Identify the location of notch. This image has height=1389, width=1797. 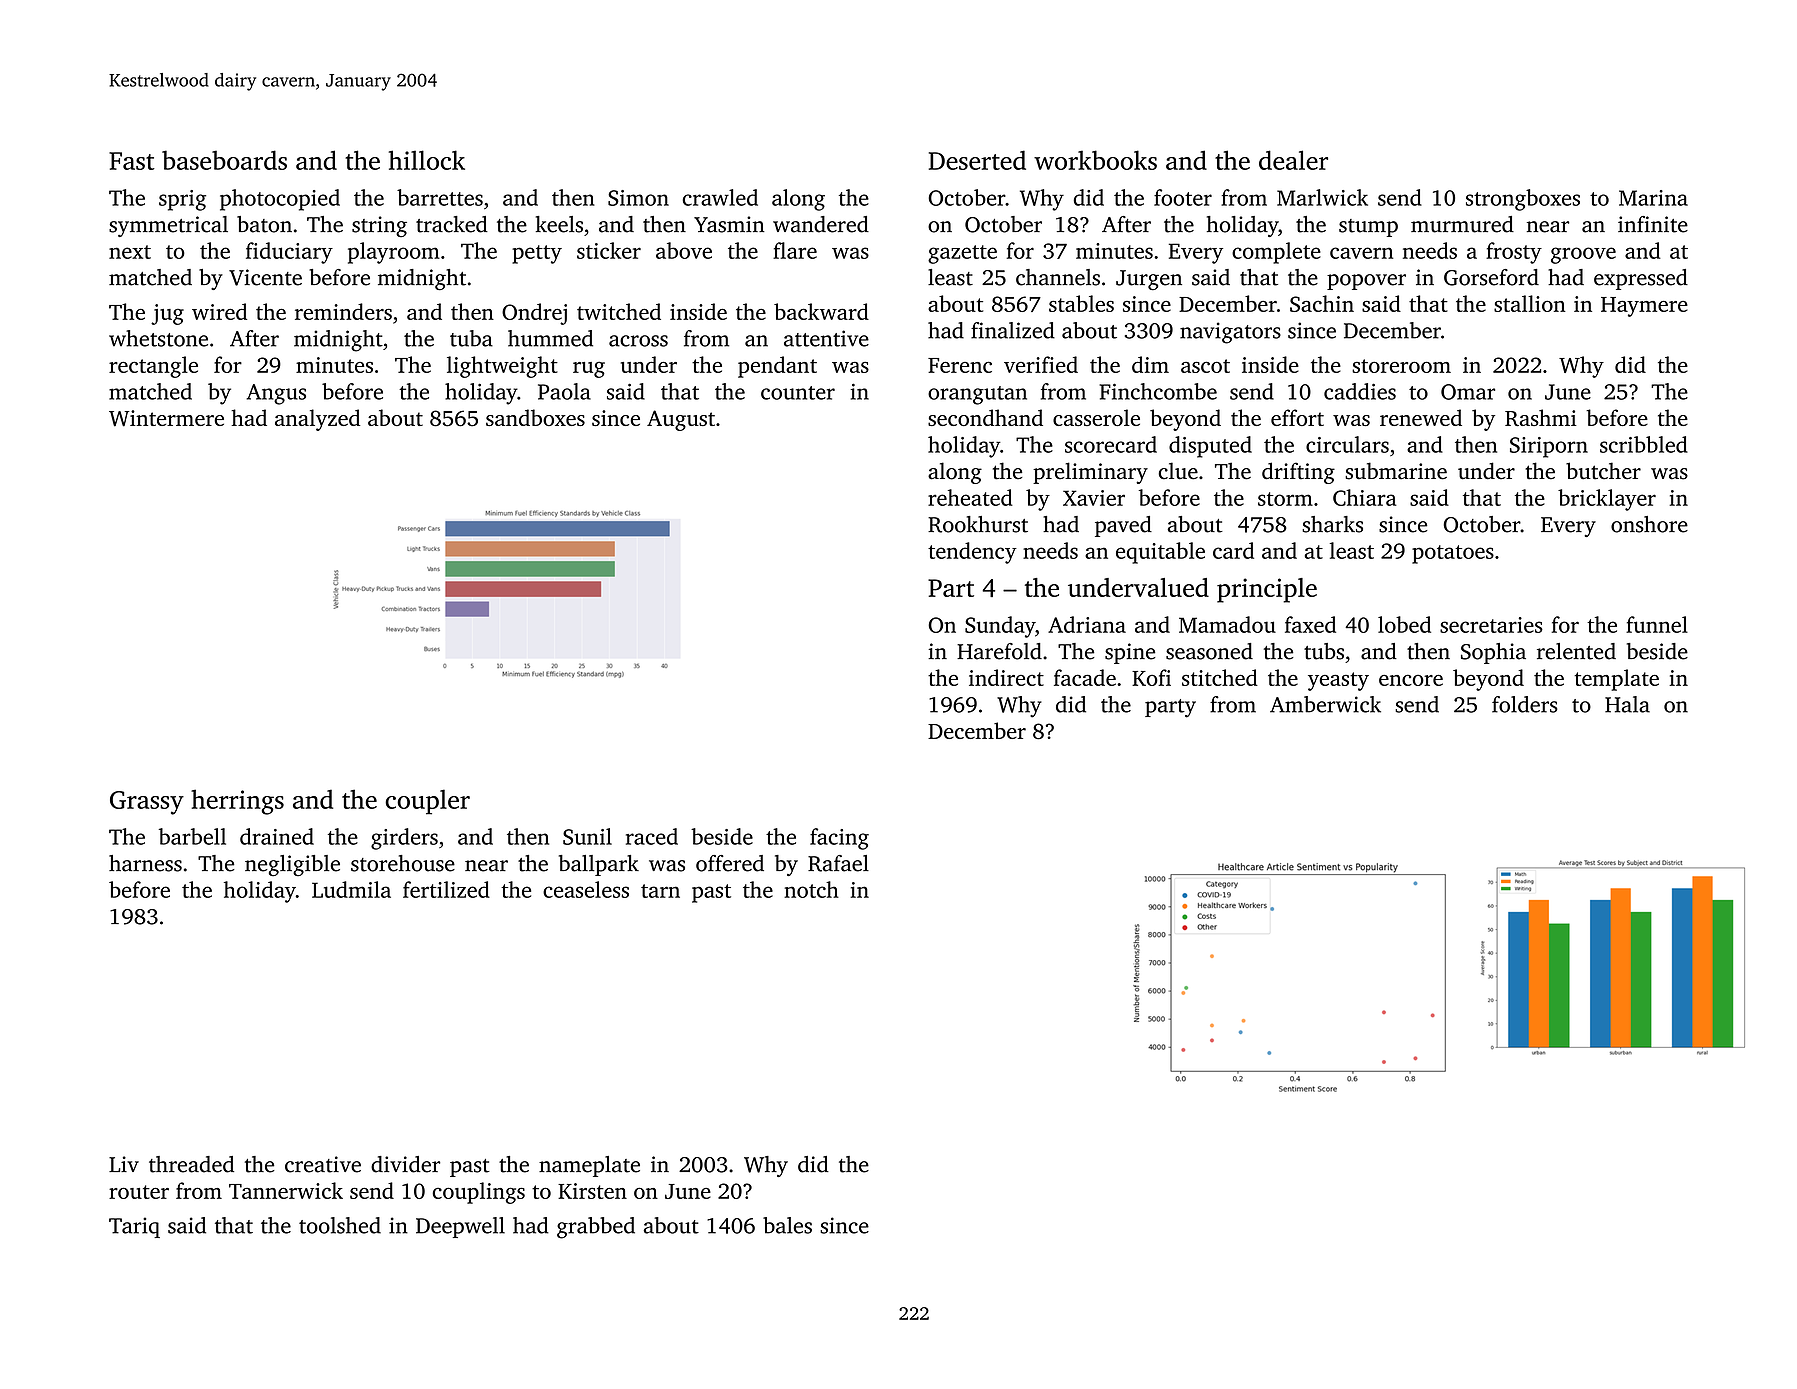
(811, 889).
